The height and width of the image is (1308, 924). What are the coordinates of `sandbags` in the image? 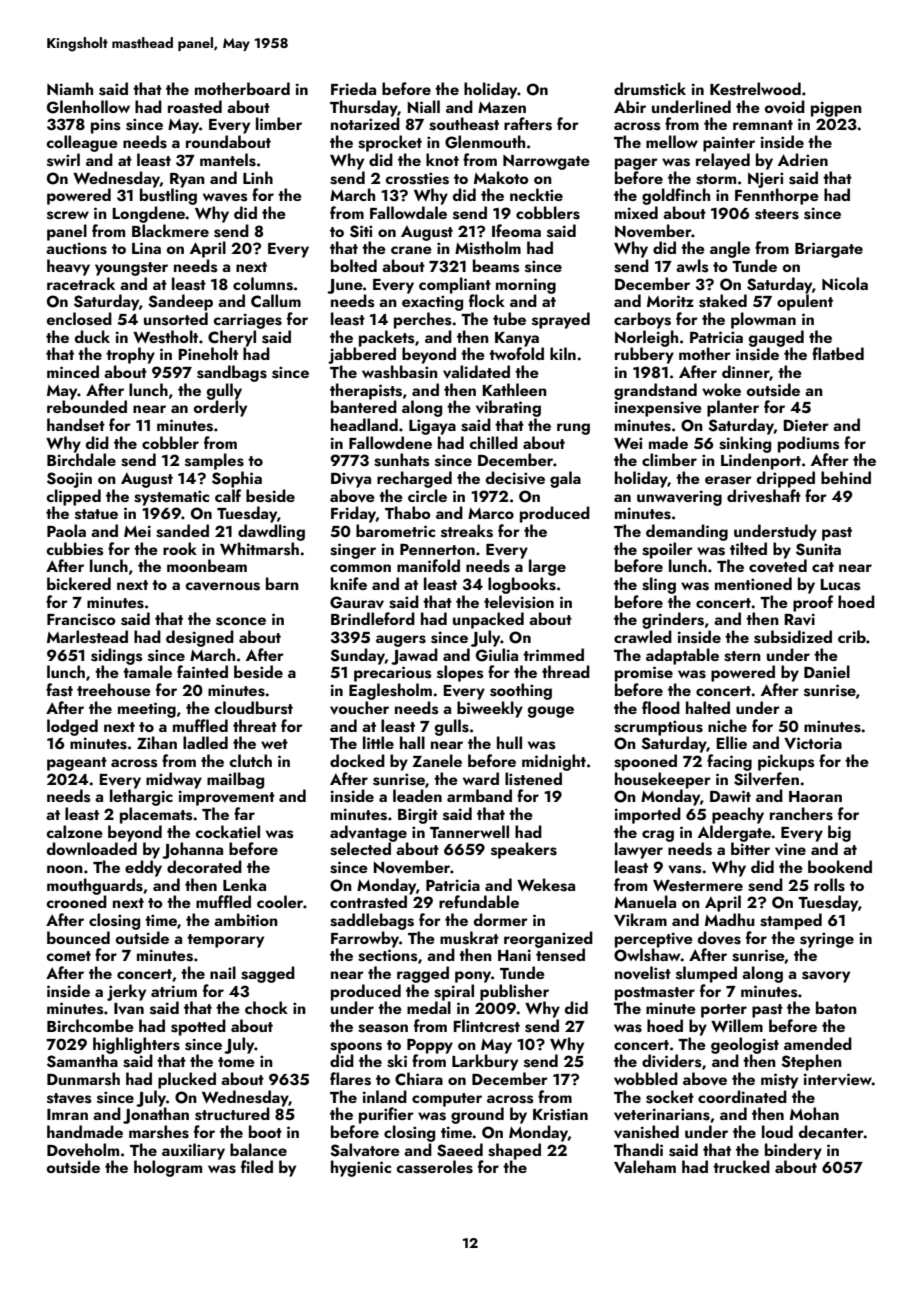 It's located at (232, 373).
